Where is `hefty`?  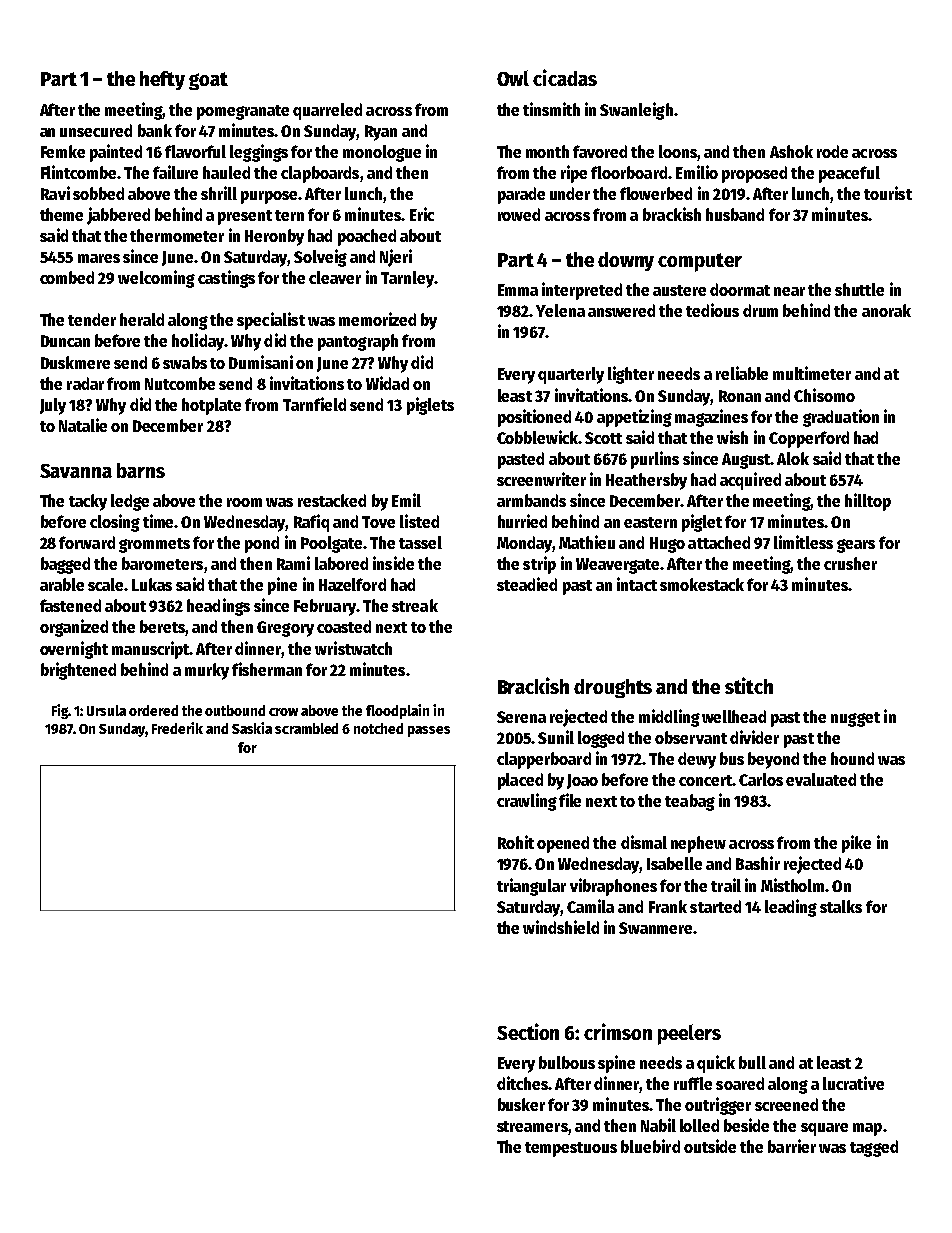 hefty is located at coordinates (162, 80).
